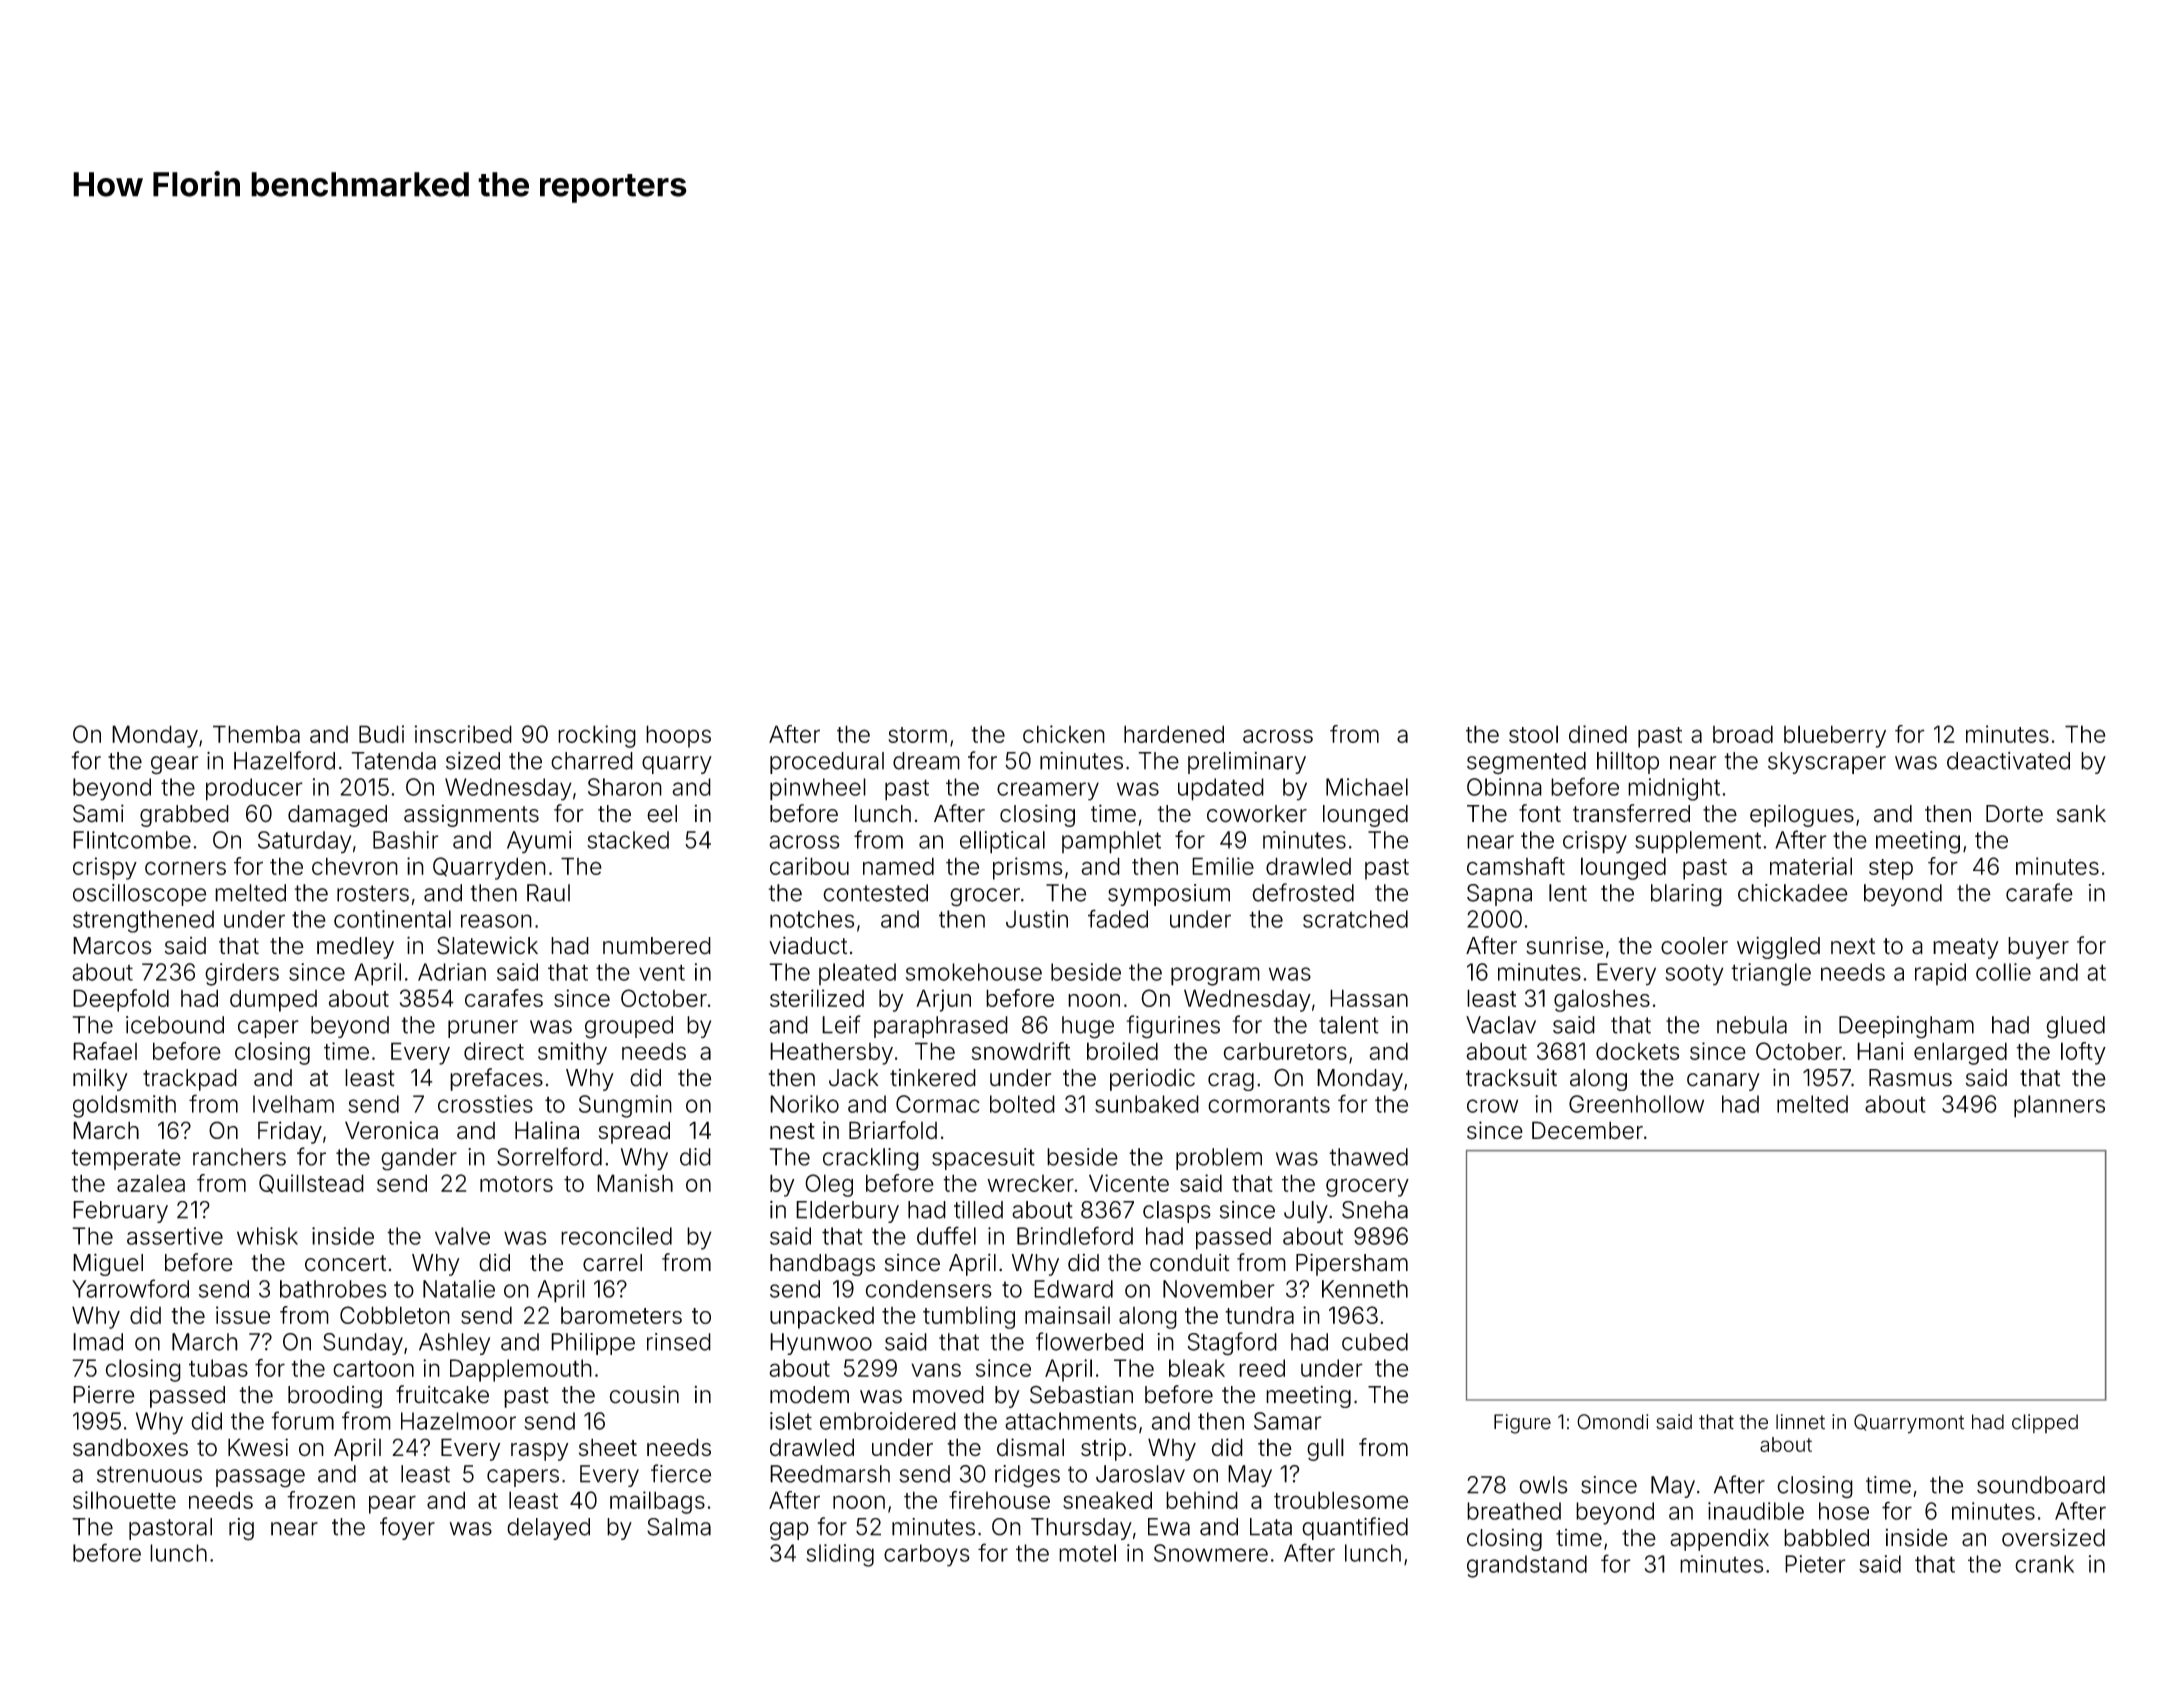 This image has height=1683, width=2178. What do you see at coordinates (818, 789) in the image?
I see `pinwheel` at bounding box center [818, 789].
